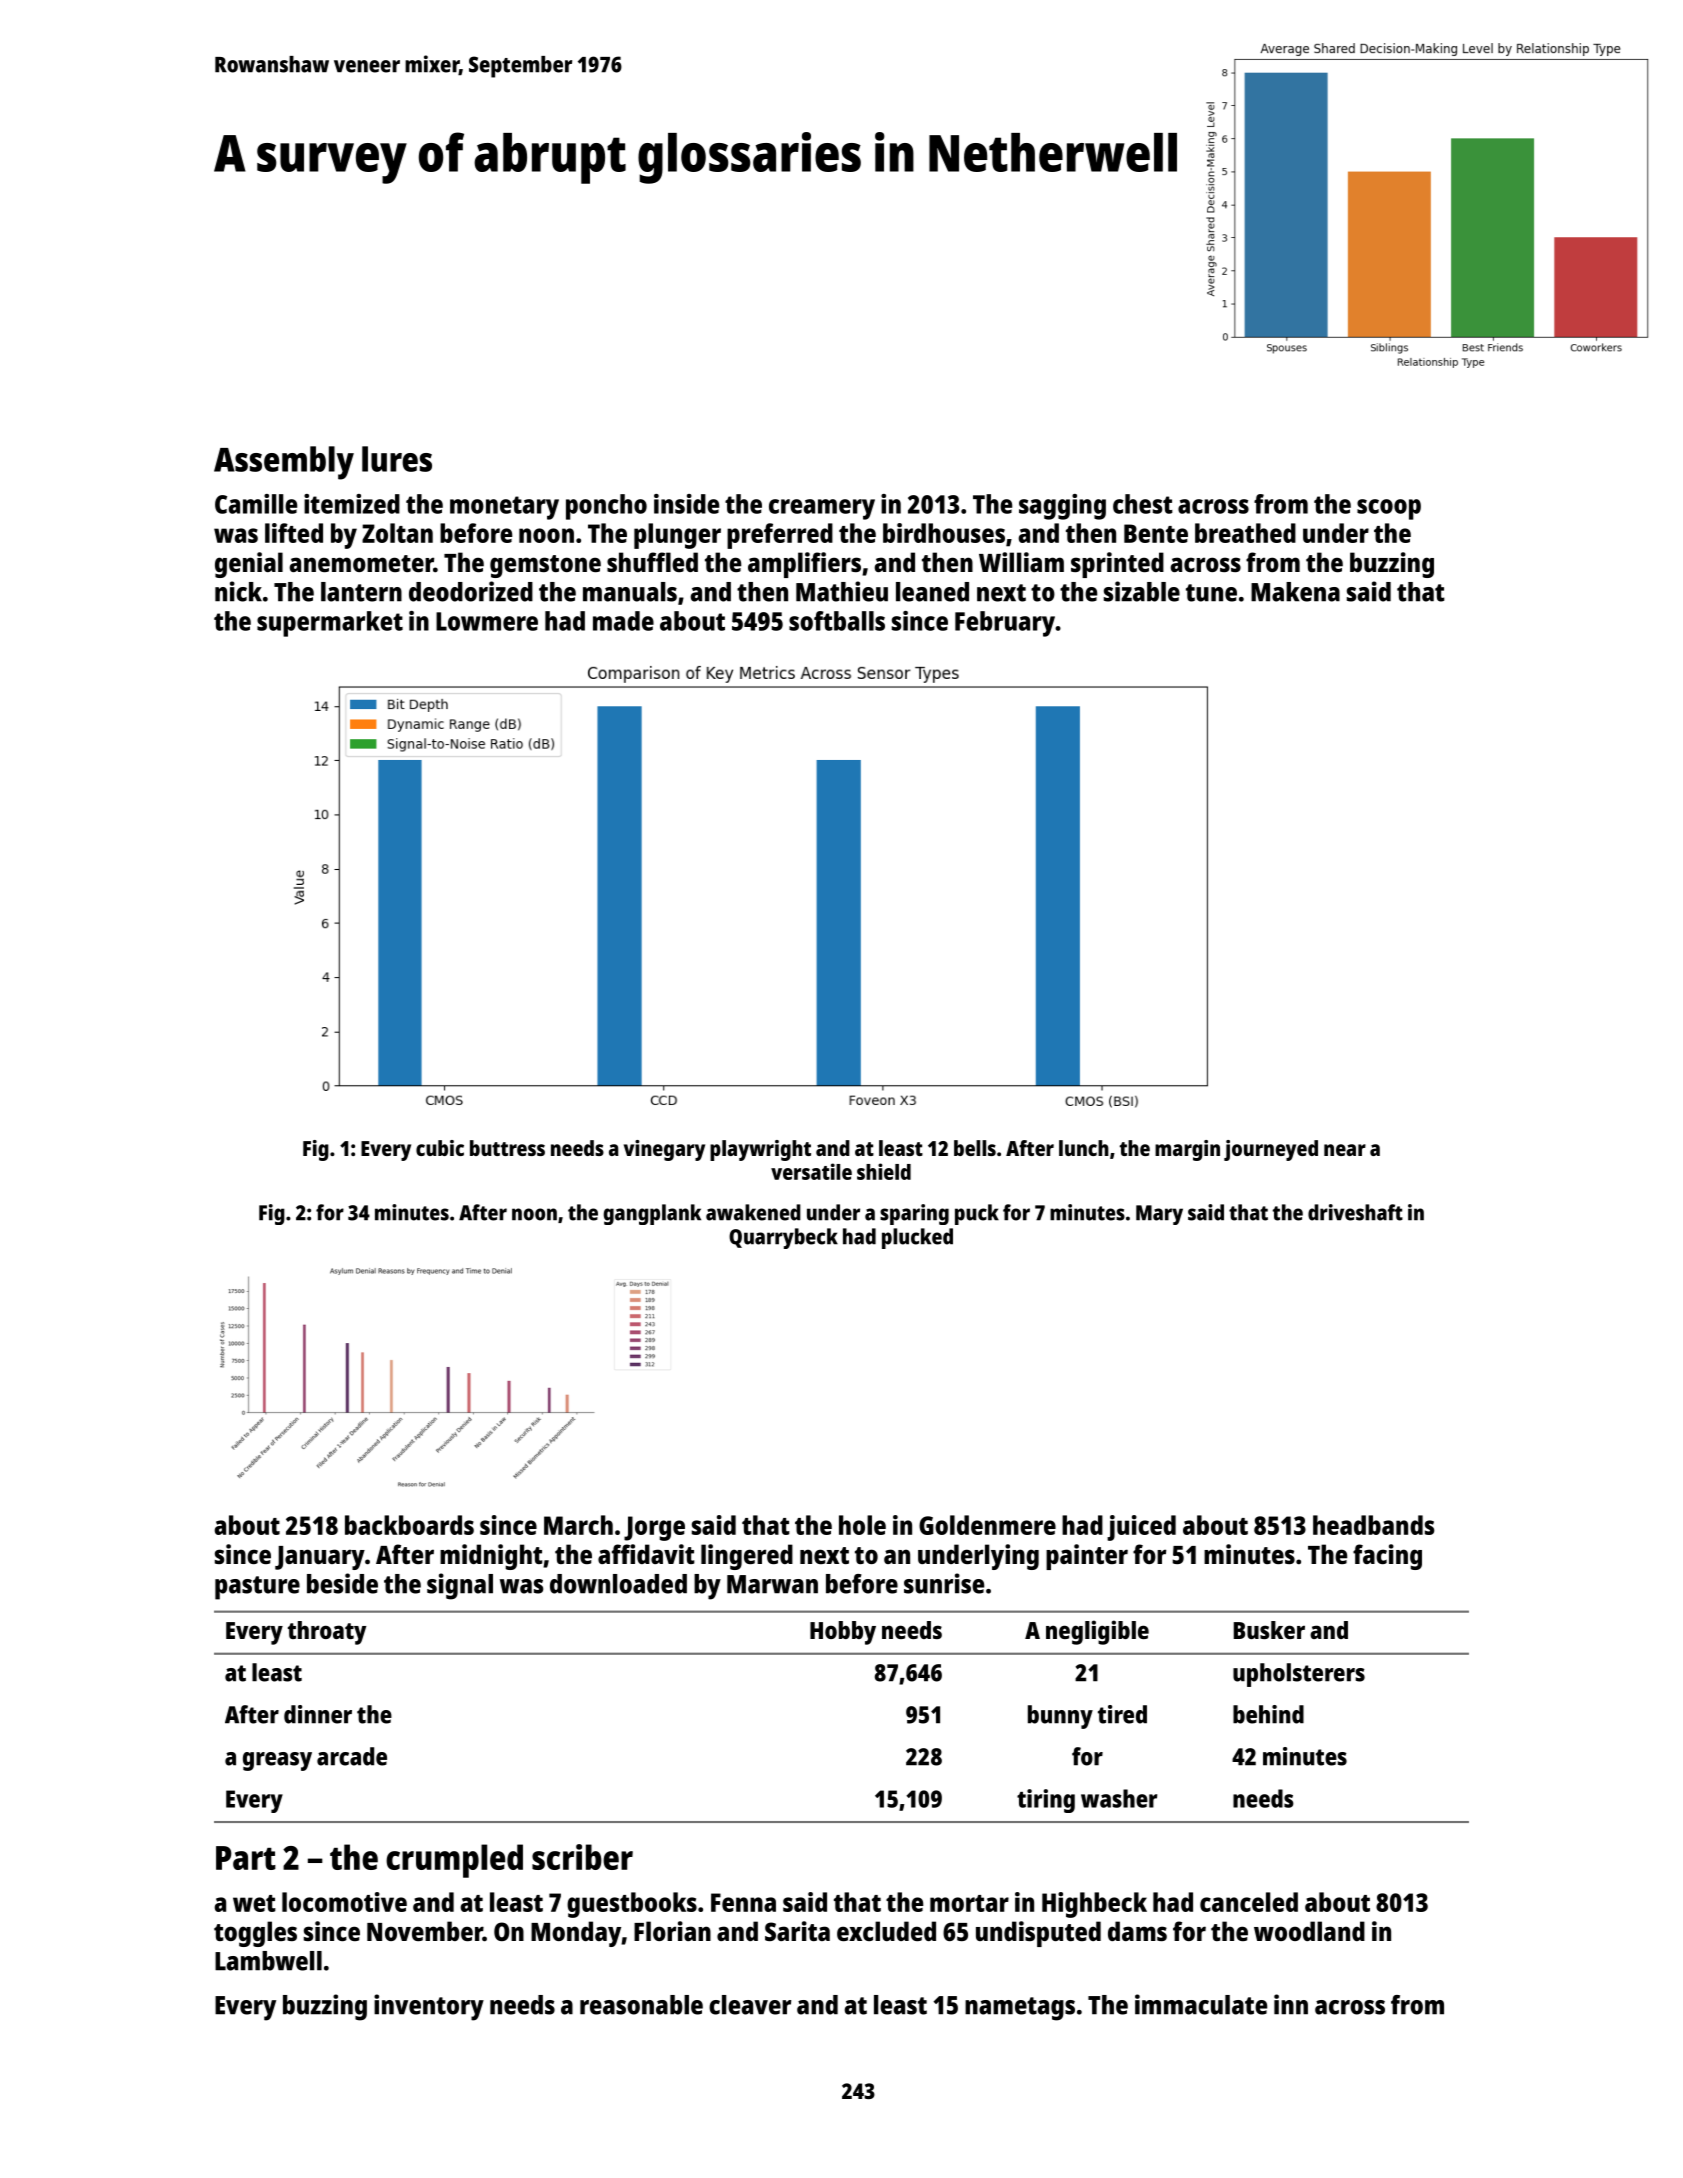 Image resolution: width=1683 pixels, height=2178 pixels. What do you see at coordinates (352, 1756) in the screenshot?
I see `arcade` at bounding box center [352, 1756].
